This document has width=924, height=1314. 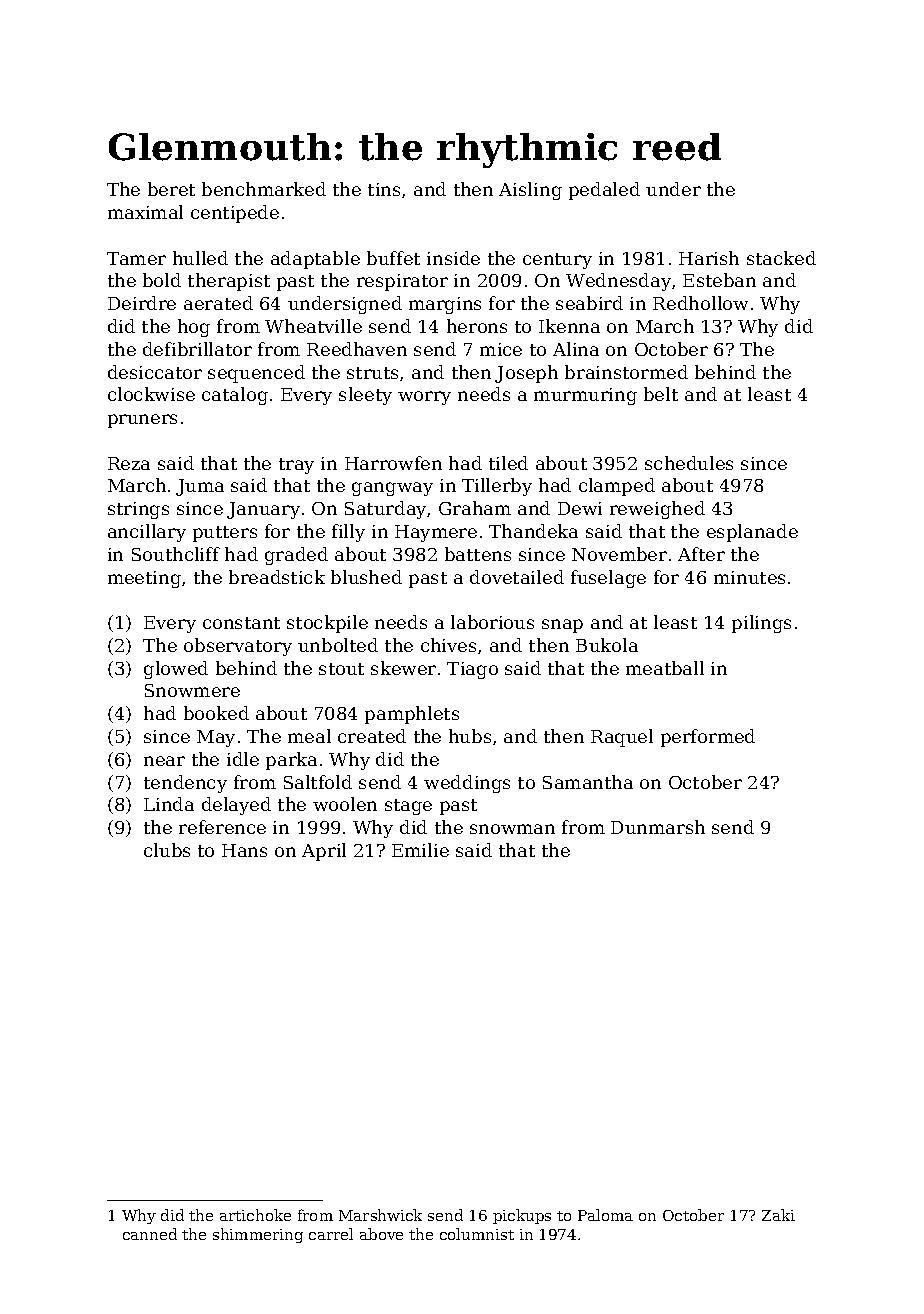 What do you see at coordinates (752, 533) in the document?
I see `esplanade` at bounding box center [752, 533].
